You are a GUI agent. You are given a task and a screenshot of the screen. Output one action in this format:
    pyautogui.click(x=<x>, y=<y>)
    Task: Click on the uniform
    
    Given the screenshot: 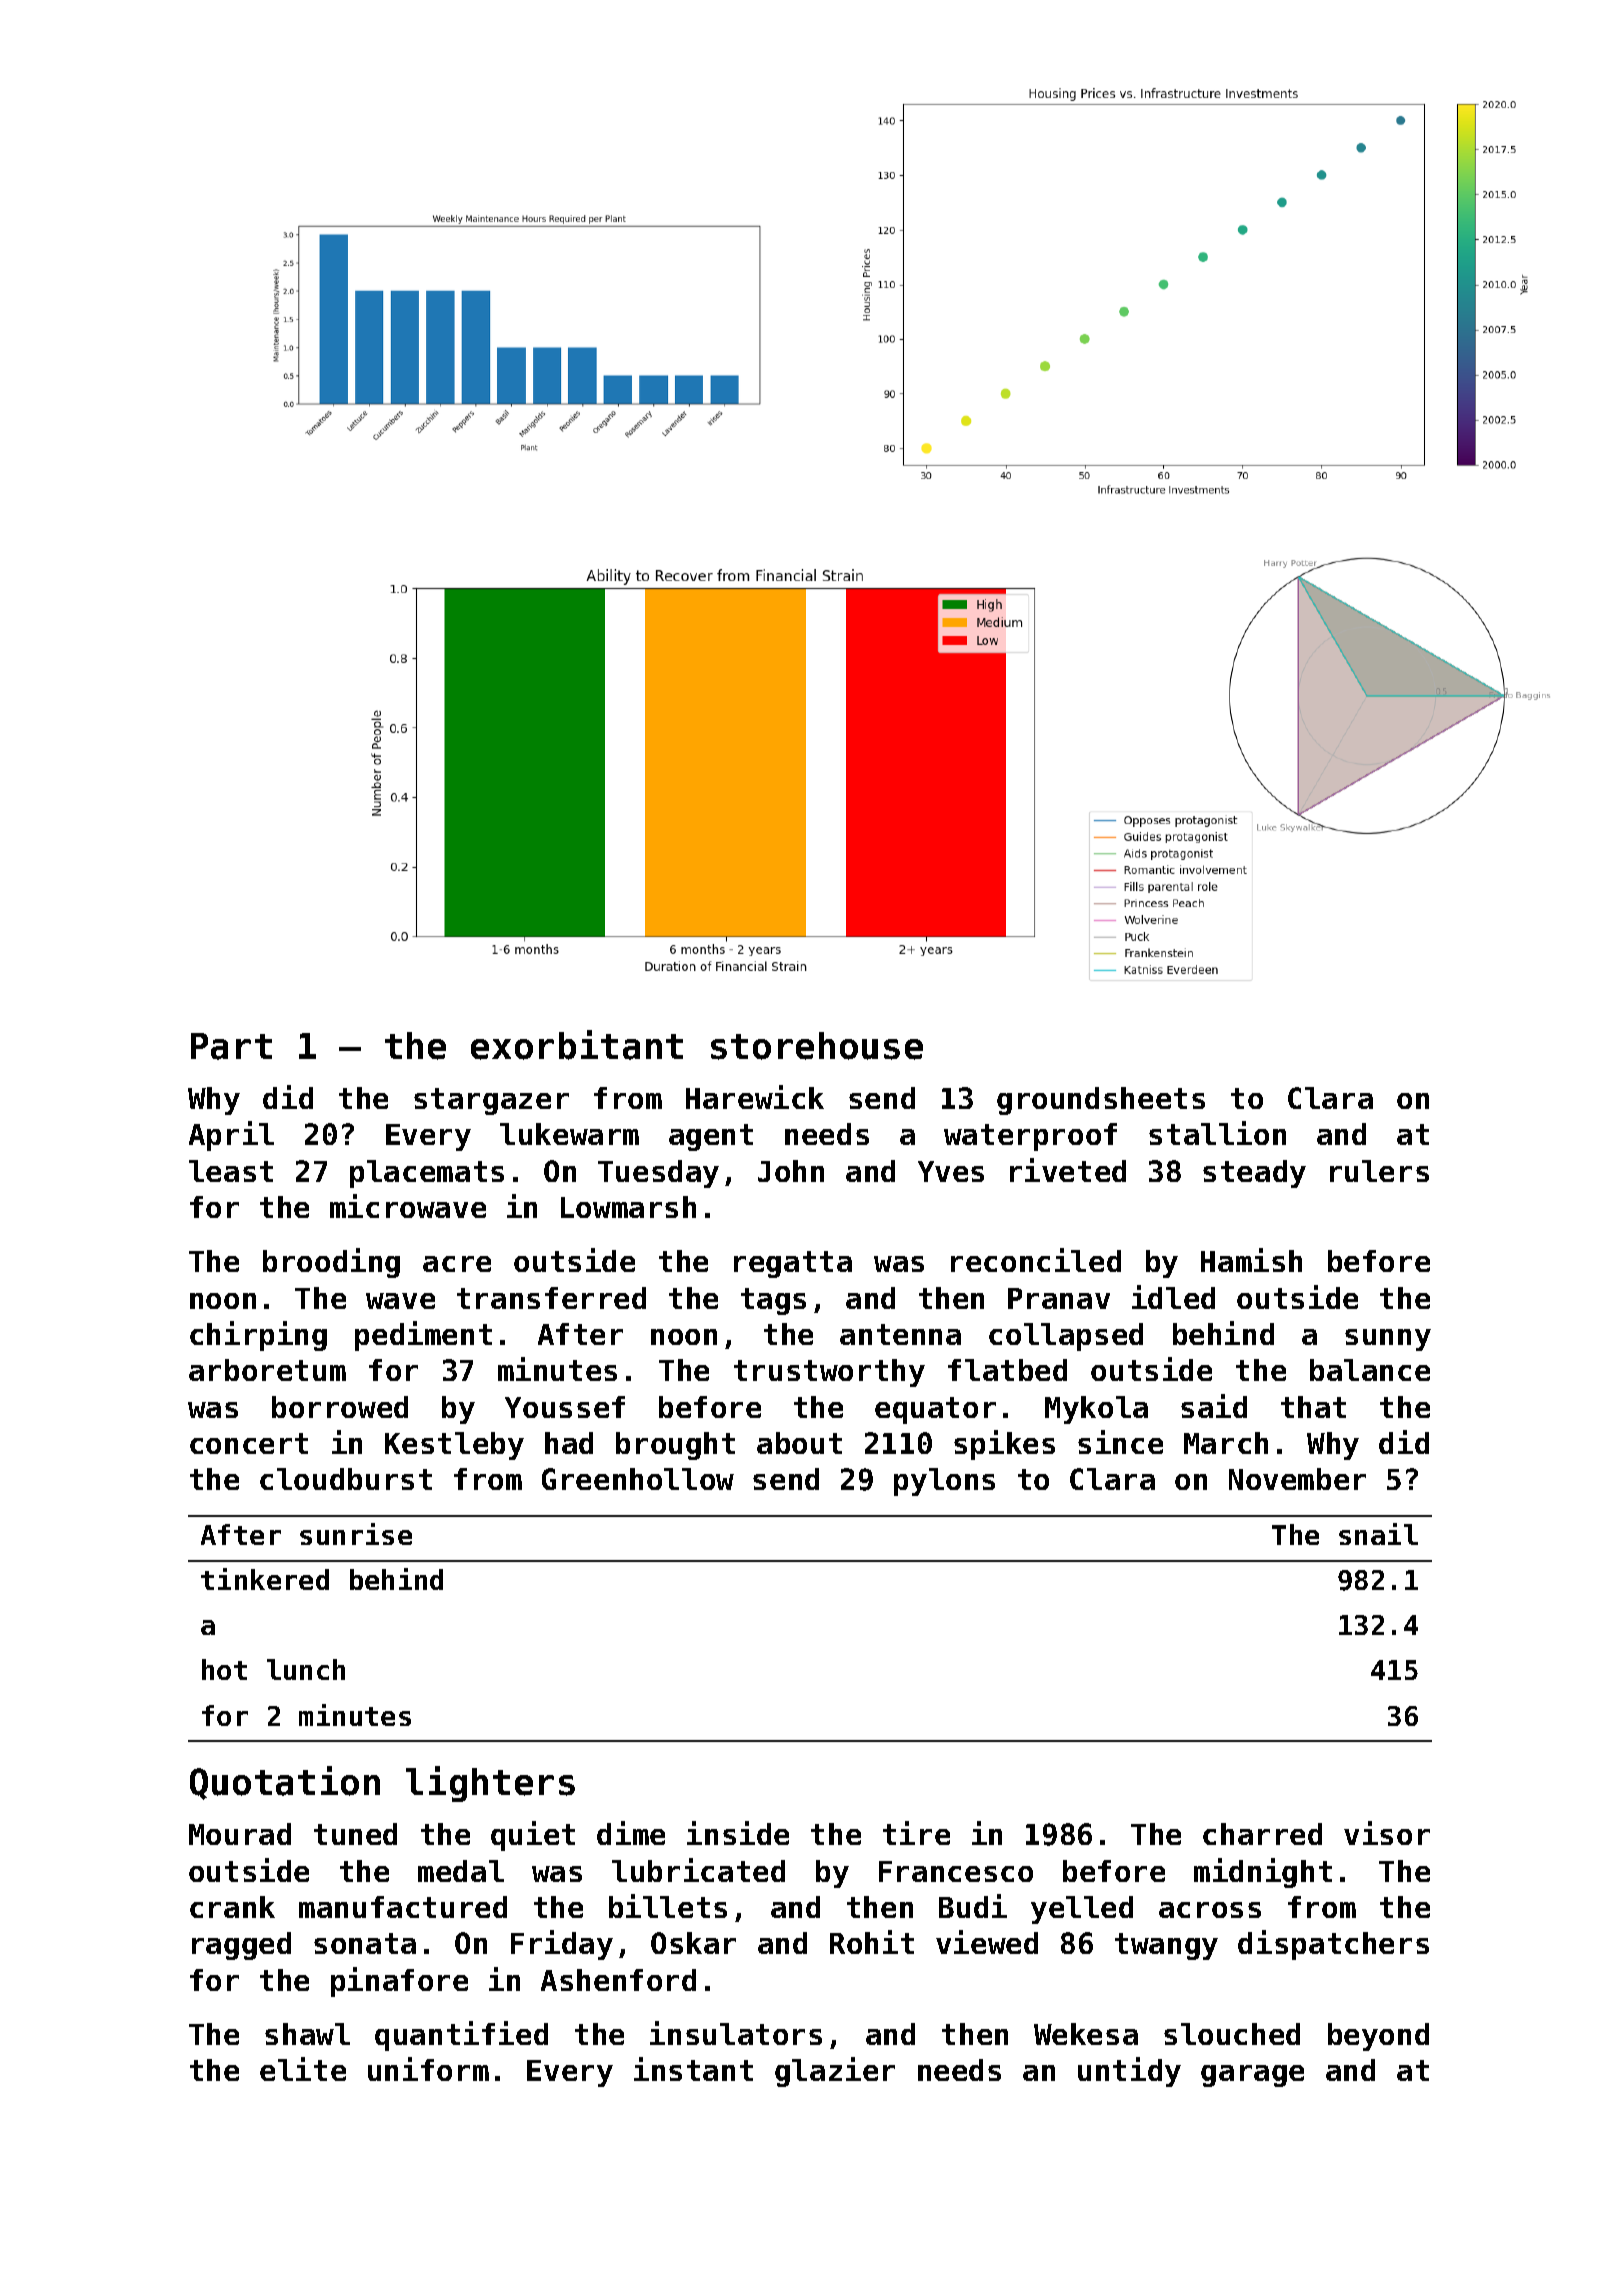 What is the action you would take?
    pyautogui.click(x=428, y=2069)
